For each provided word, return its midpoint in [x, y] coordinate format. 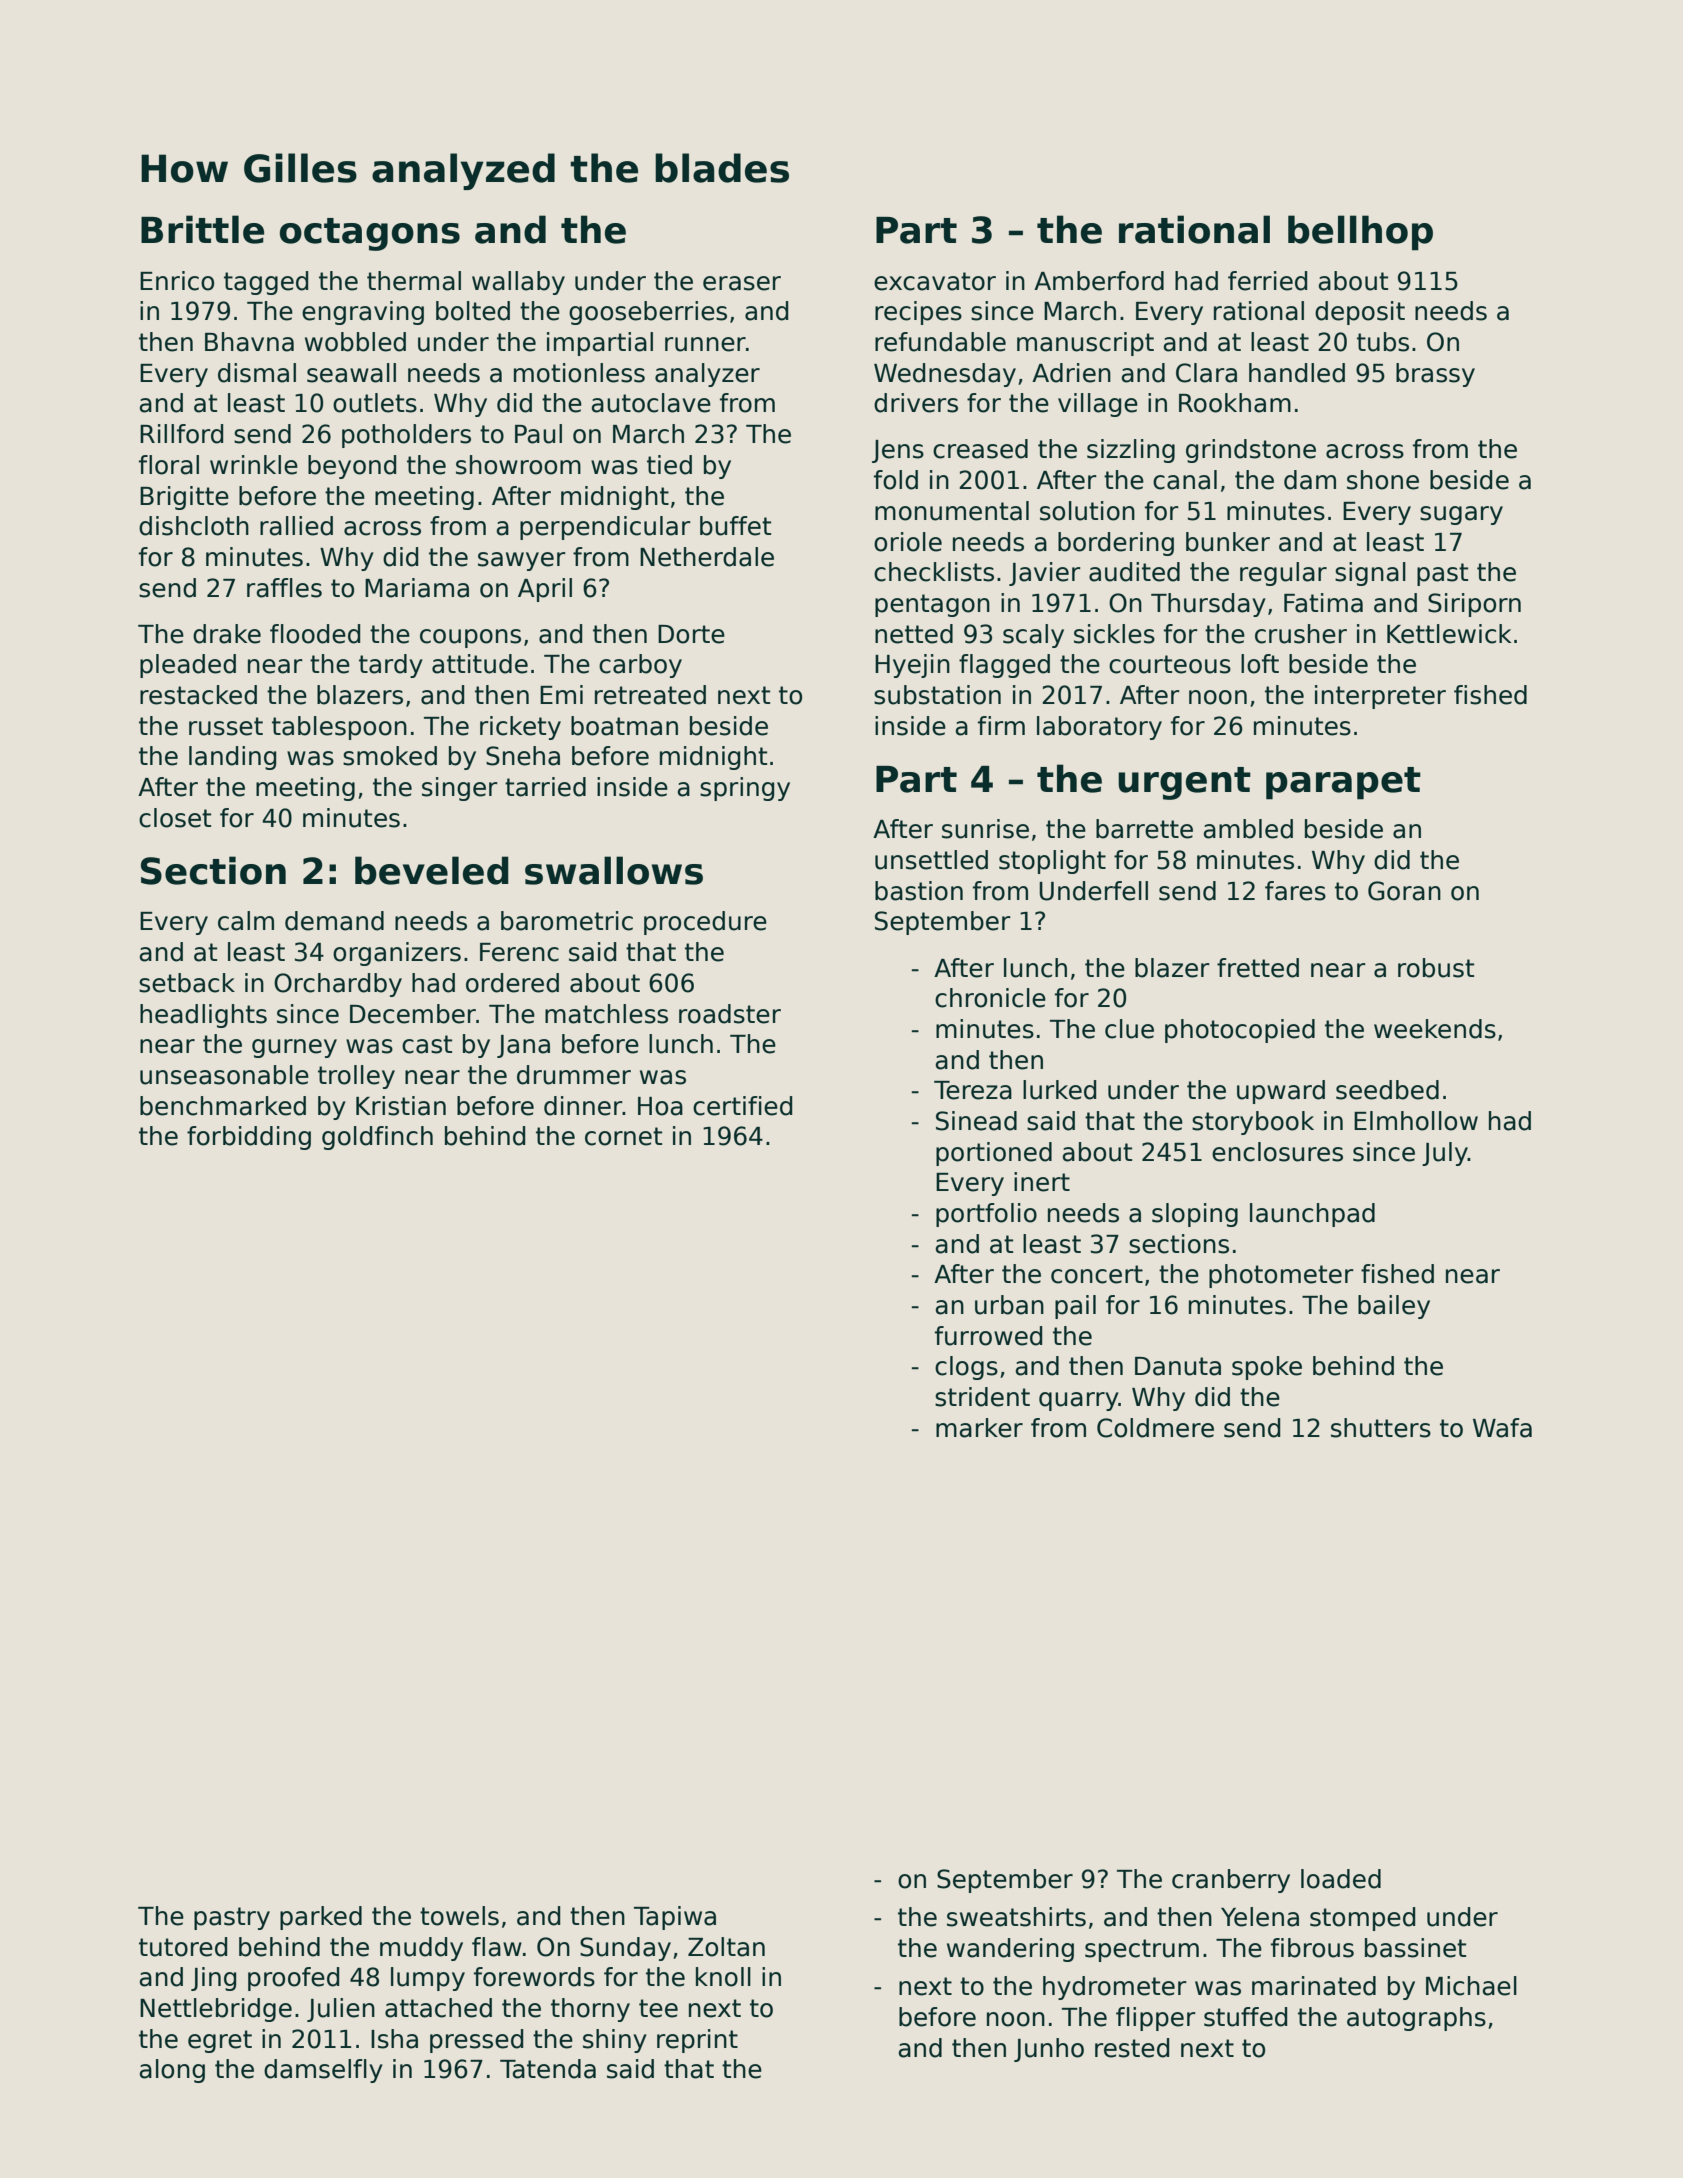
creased [980, 449]
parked [321, 1918]
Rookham [1235, 403]
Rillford [181, 434]
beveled [432, 870]
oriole [908, 542]
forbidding [249, 1138]
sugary [1461, 515]
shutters [1381, 1428]
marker [979, 1428]
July [1445, 1154]
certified [742, 1106]
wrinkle [254, 465]
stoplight [1052, 862]
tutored [183, 1947]
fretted [1258, 968]
